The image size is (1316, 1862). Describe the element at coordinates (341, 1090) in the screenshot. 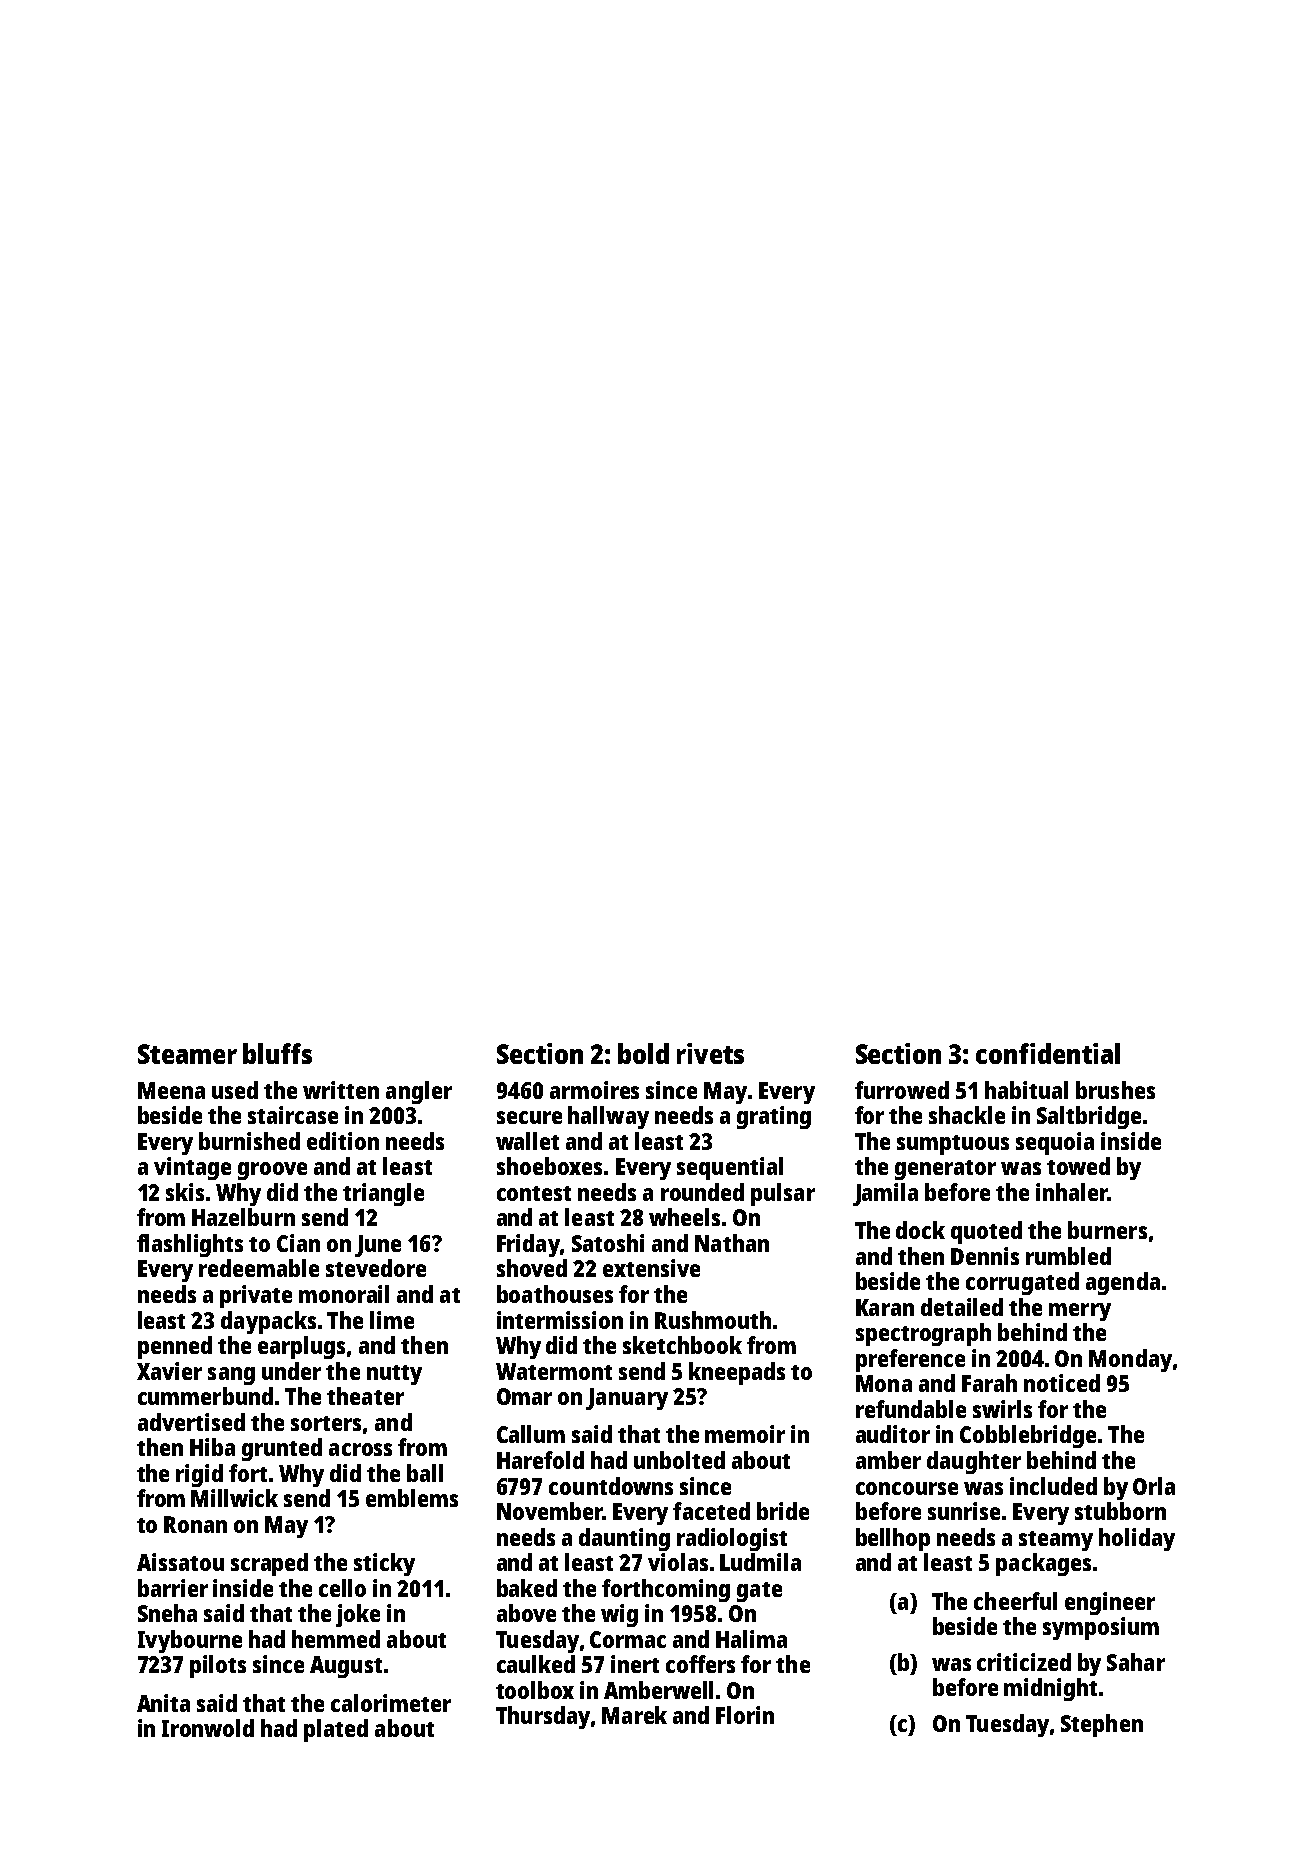

I see `written` at that location.
